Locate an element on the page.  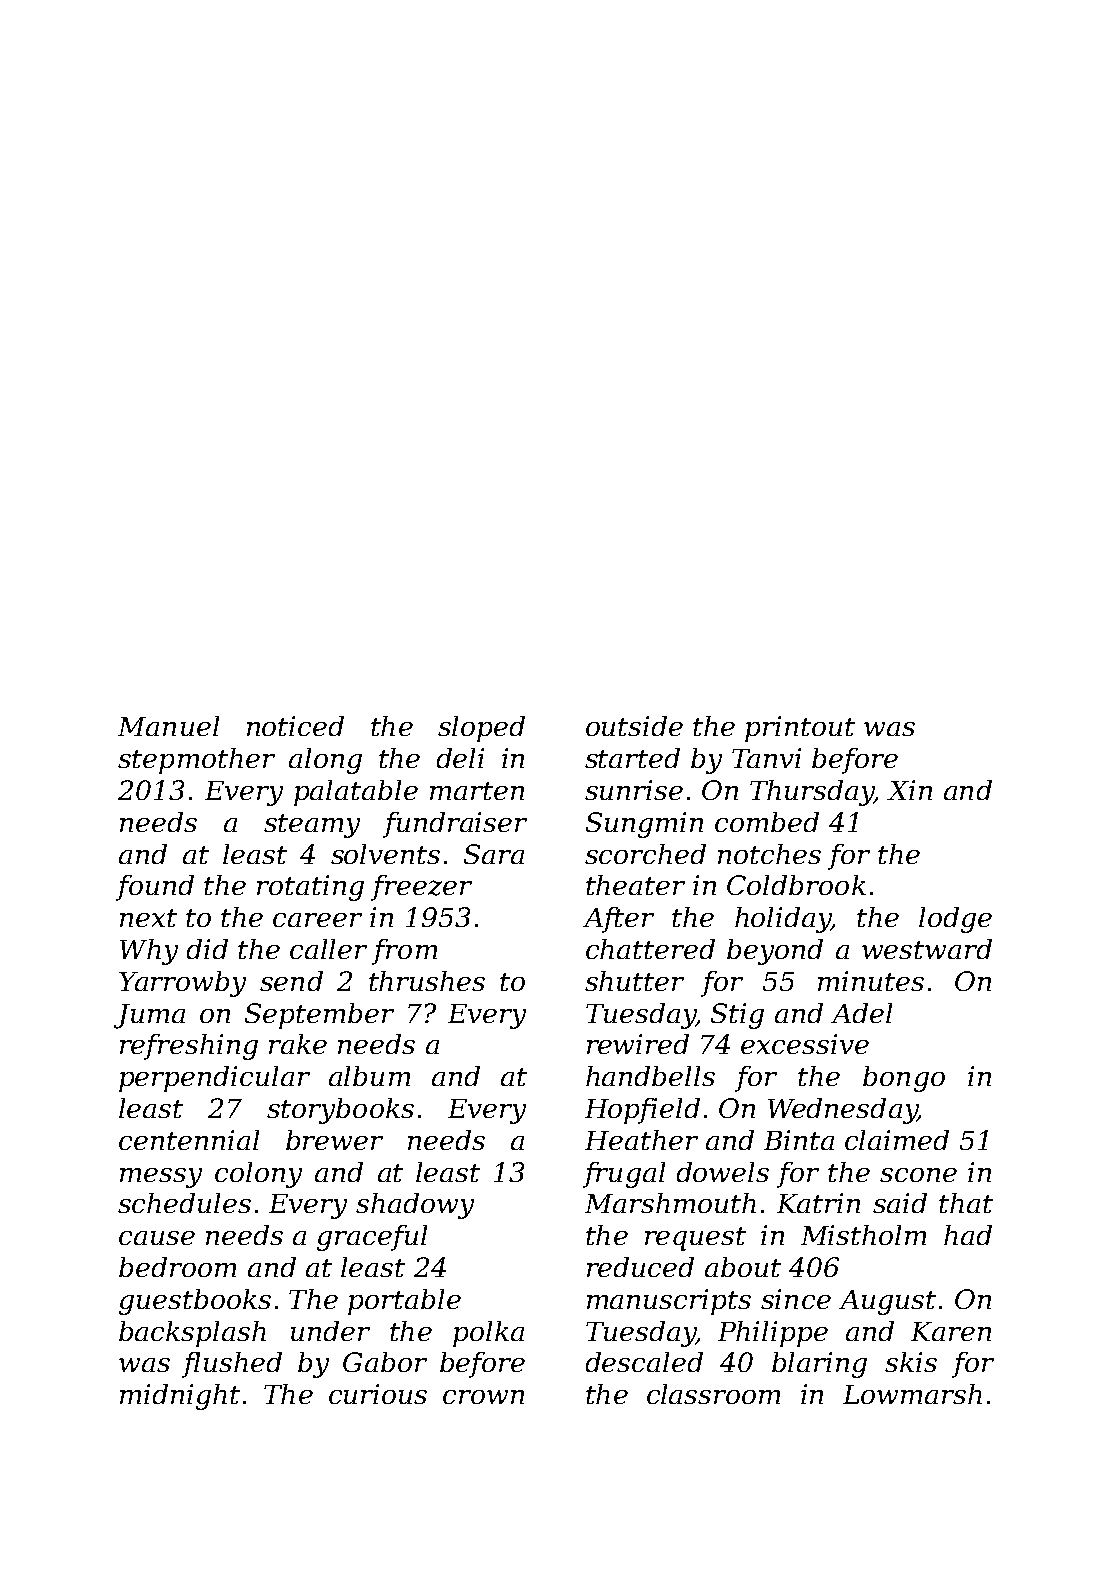
Gabor is located at coordinates (385, 1362).
